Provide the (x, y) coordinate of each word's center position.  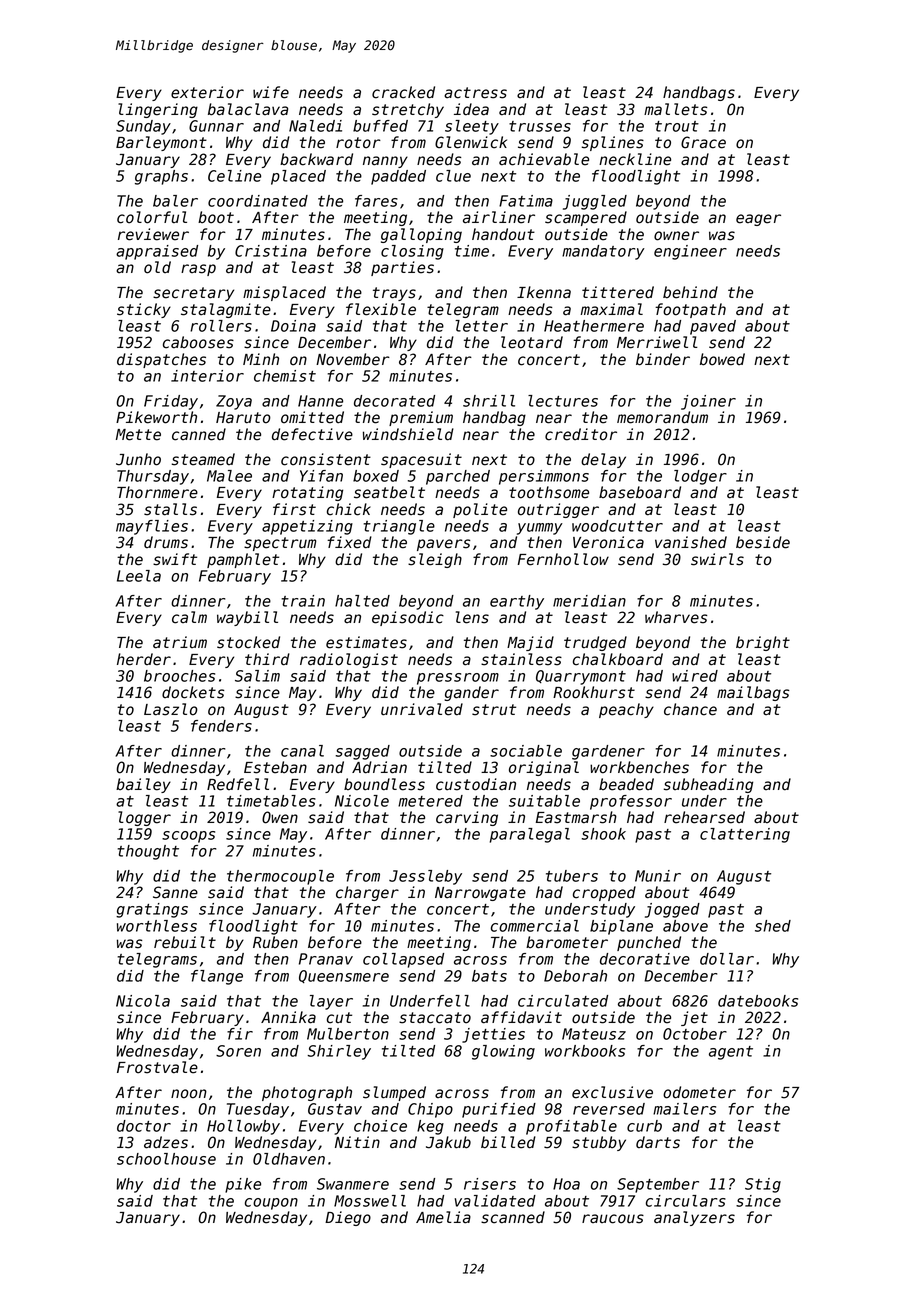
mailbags (753, 693)
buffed (380, 126)
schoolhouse (166, 1159)
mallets (675, 109)
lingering (158, 110)
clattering (745, 835)
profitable (571, 1127)
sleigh (435, 560)
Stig (763, 1185)
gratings (152, 910)
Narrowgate (480, 894)
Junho (138, 459)
